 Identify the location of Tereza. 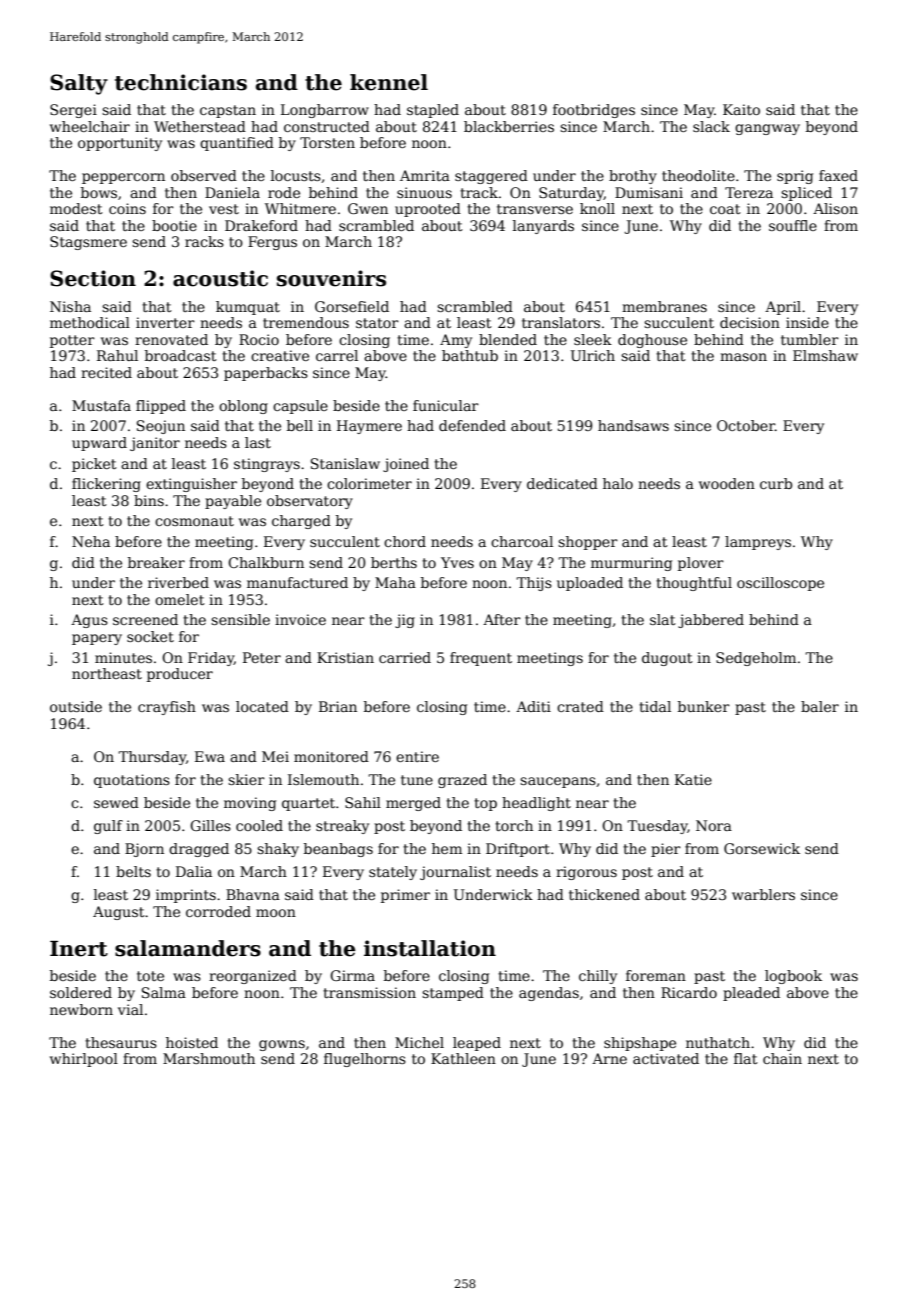
(749, 192).
